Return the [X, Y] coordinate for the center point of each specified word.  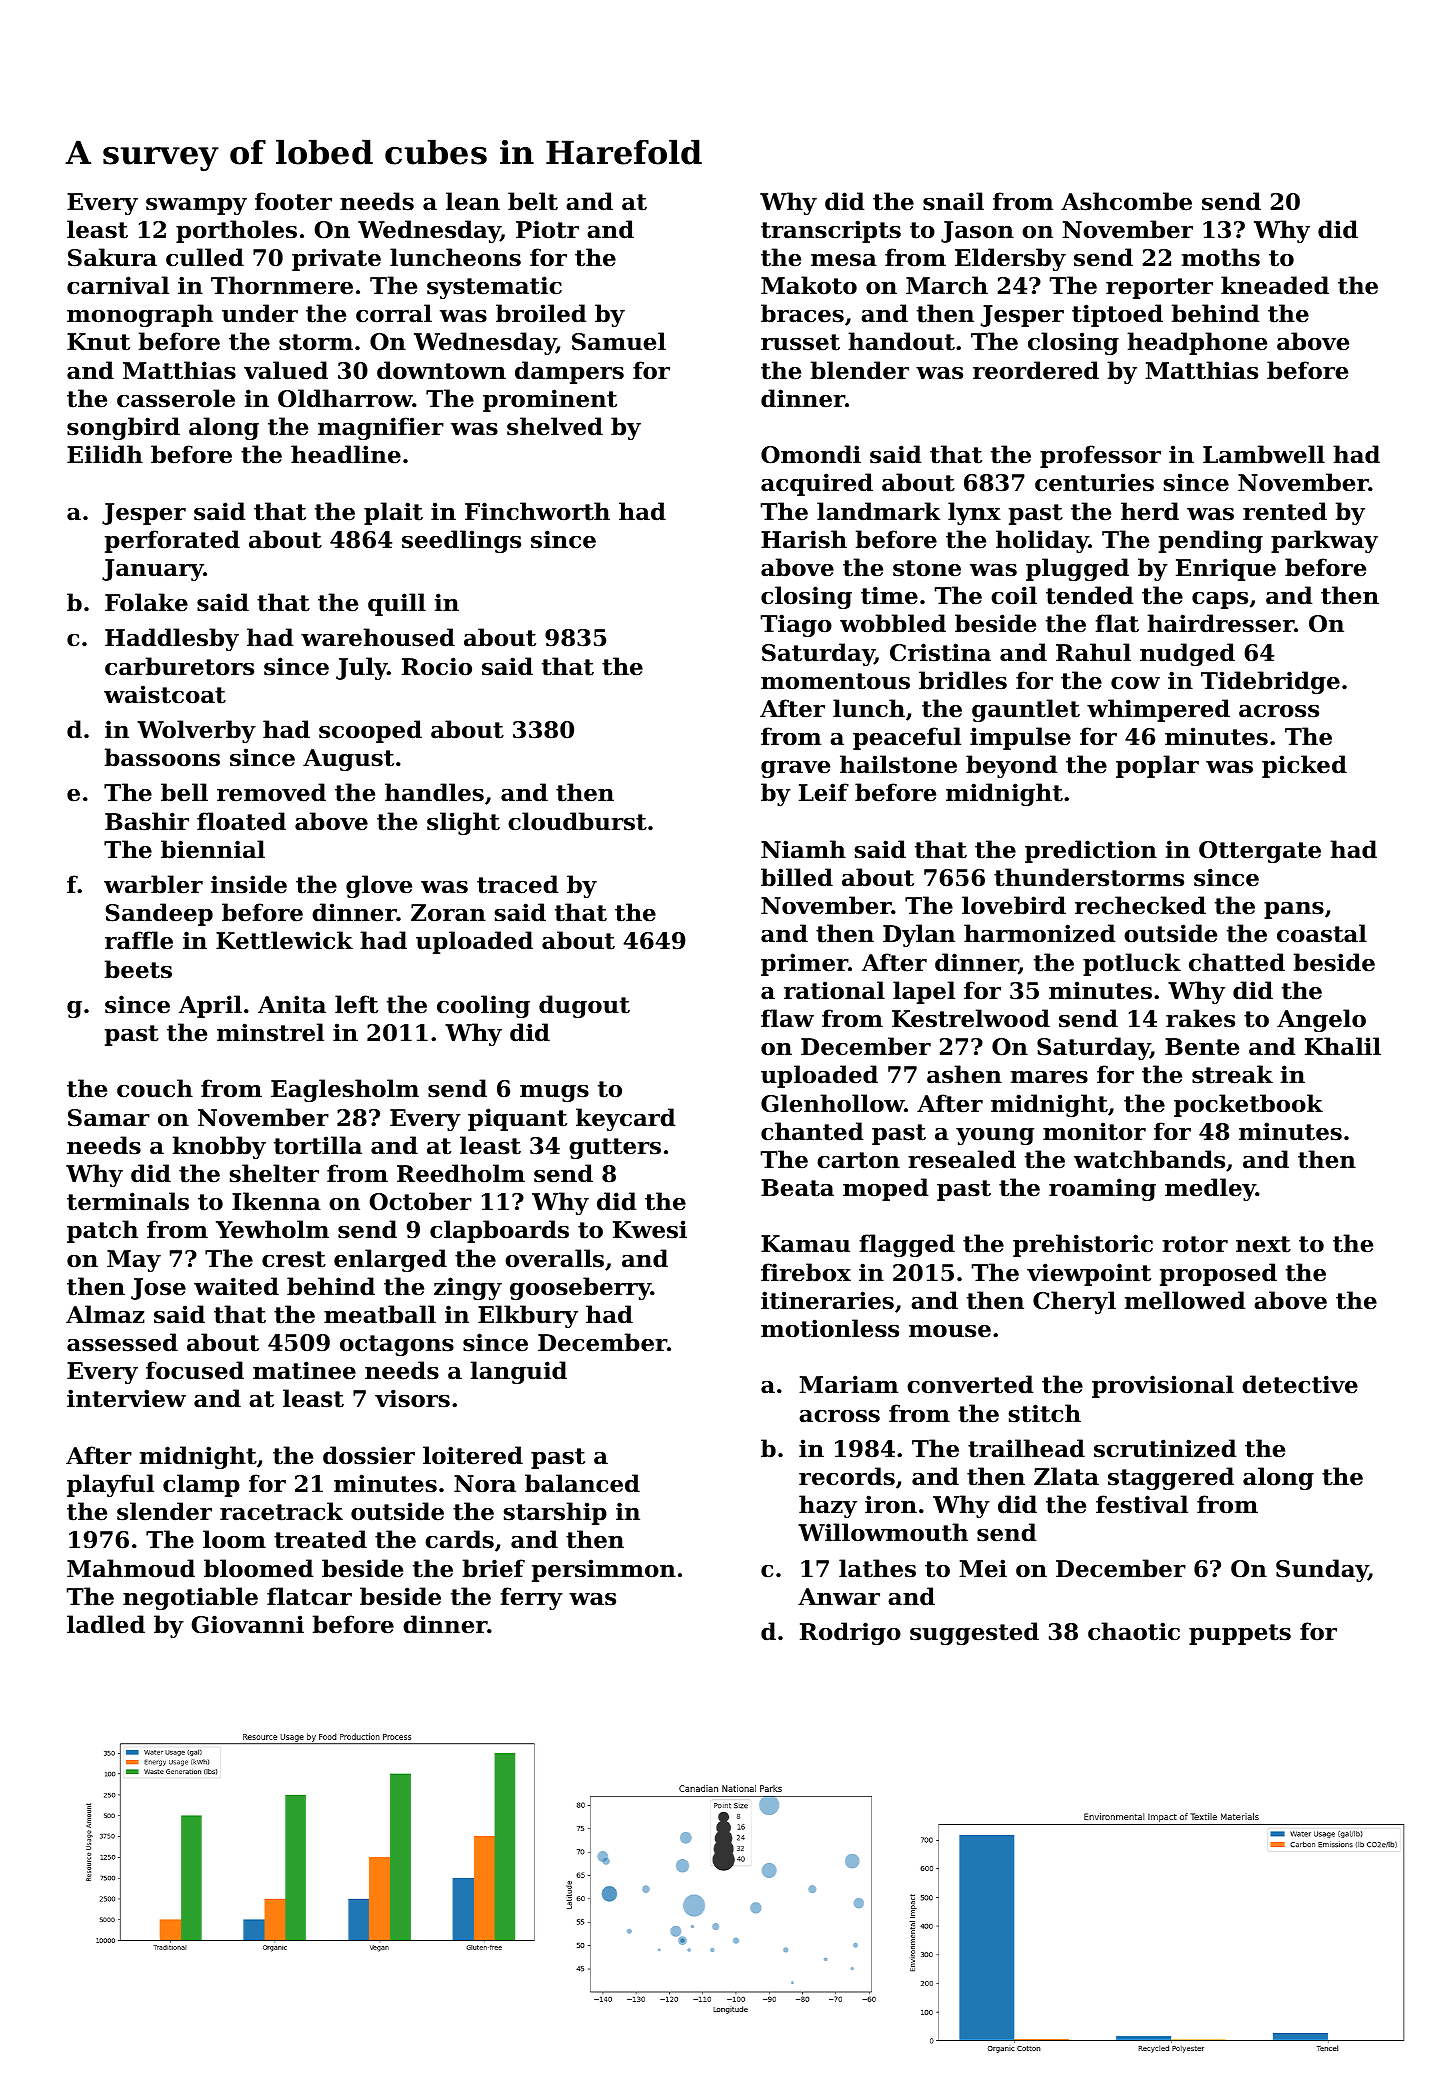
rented [1285, 511]
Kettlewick [284, 940]
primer [804, 964]
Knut [98, 342]
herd [1150, 511]
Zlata [1066, 1476]
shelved [555, 426]
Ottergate [1260, 852]
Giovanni [247, 1624]
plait [393, 513]
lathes [877, 1568]
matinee [304, 1370]
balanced [582, 1483]
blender [860, 370]
